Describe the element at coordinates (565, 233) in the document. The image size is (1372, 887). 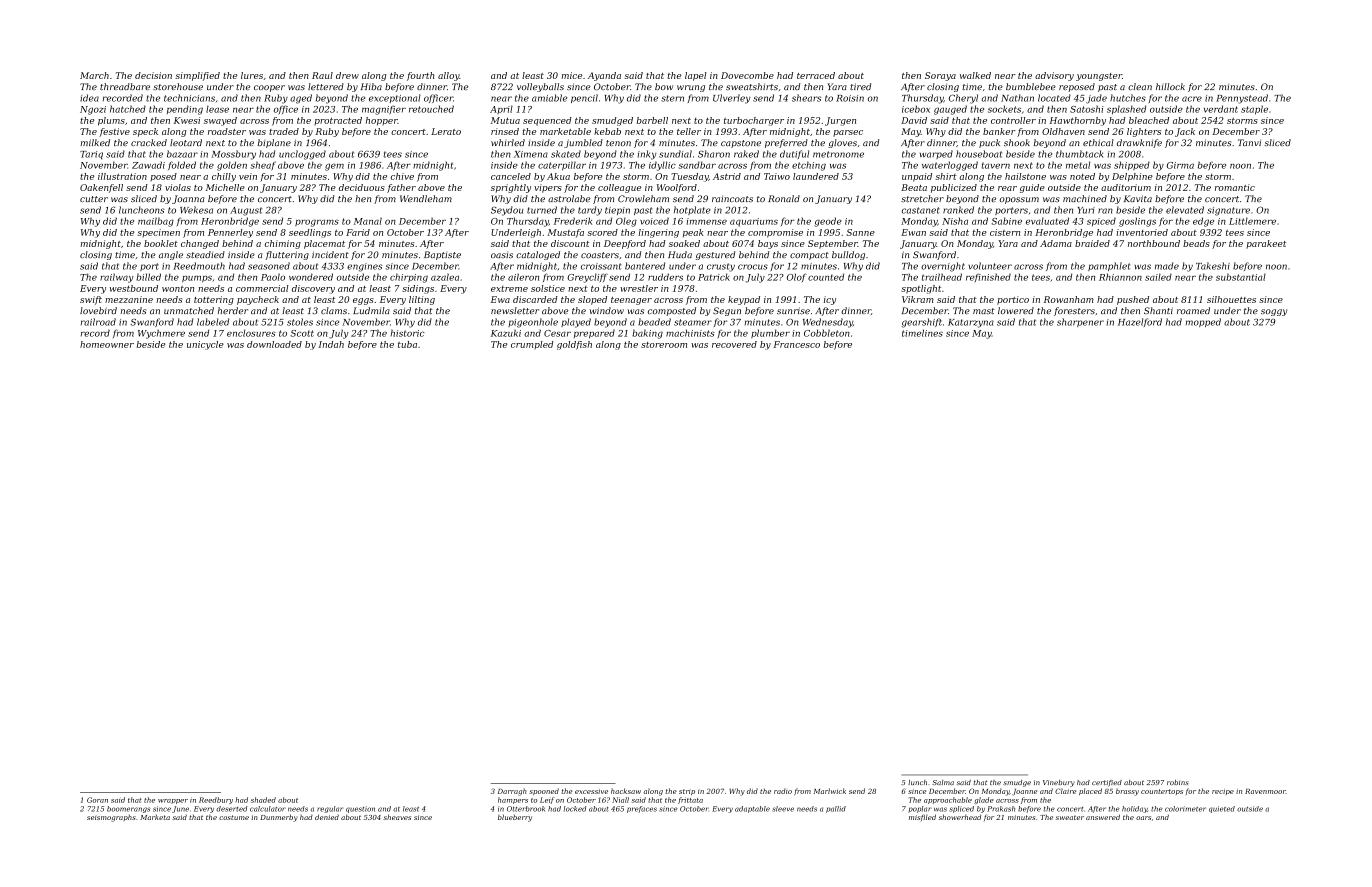
I see `Mustafa` at that location.
